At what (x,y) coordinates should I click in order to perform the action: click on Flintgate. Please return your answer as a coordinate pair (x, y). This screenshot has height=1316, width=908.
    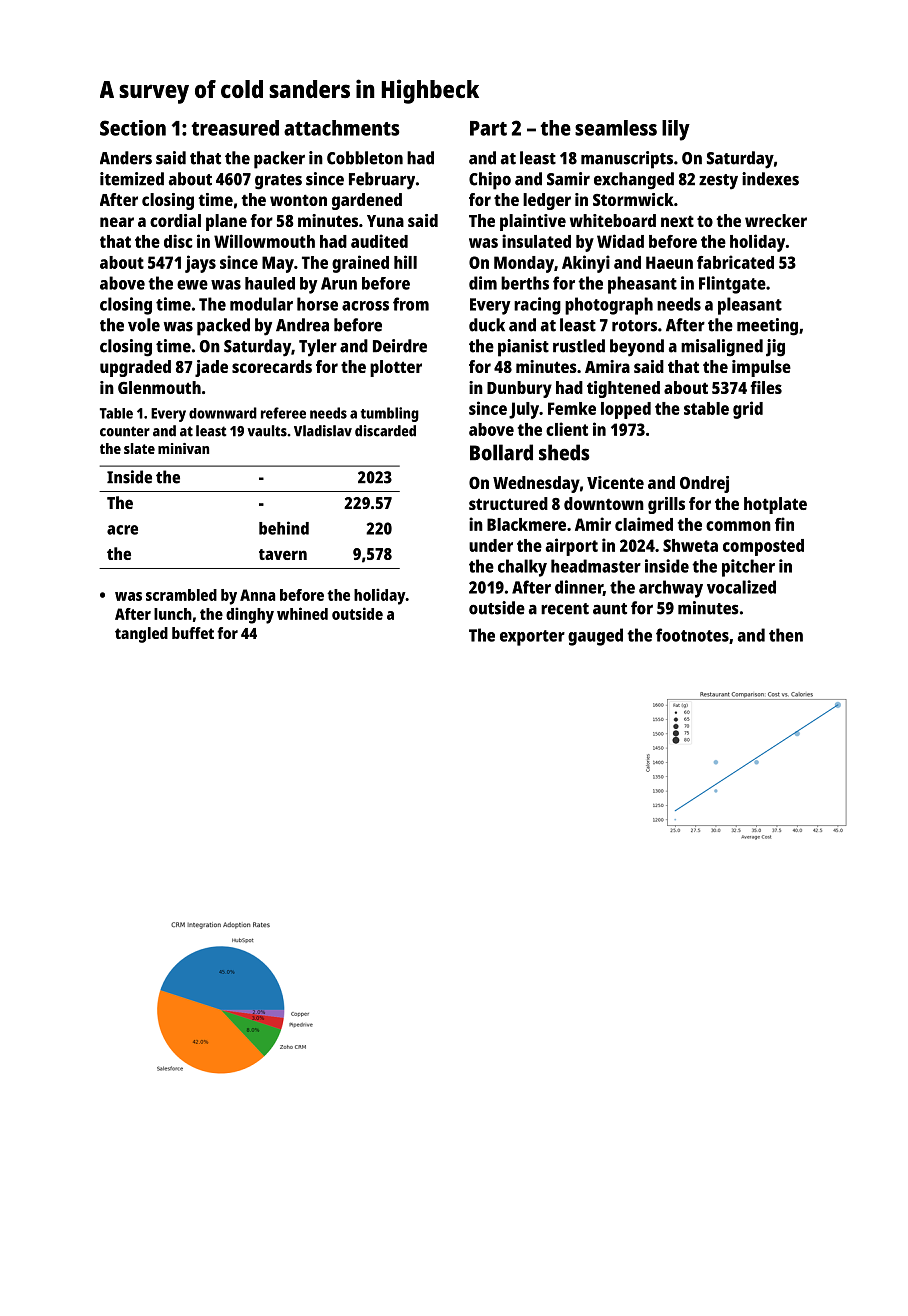
    Looking at the image, I should click on (732, 285).
